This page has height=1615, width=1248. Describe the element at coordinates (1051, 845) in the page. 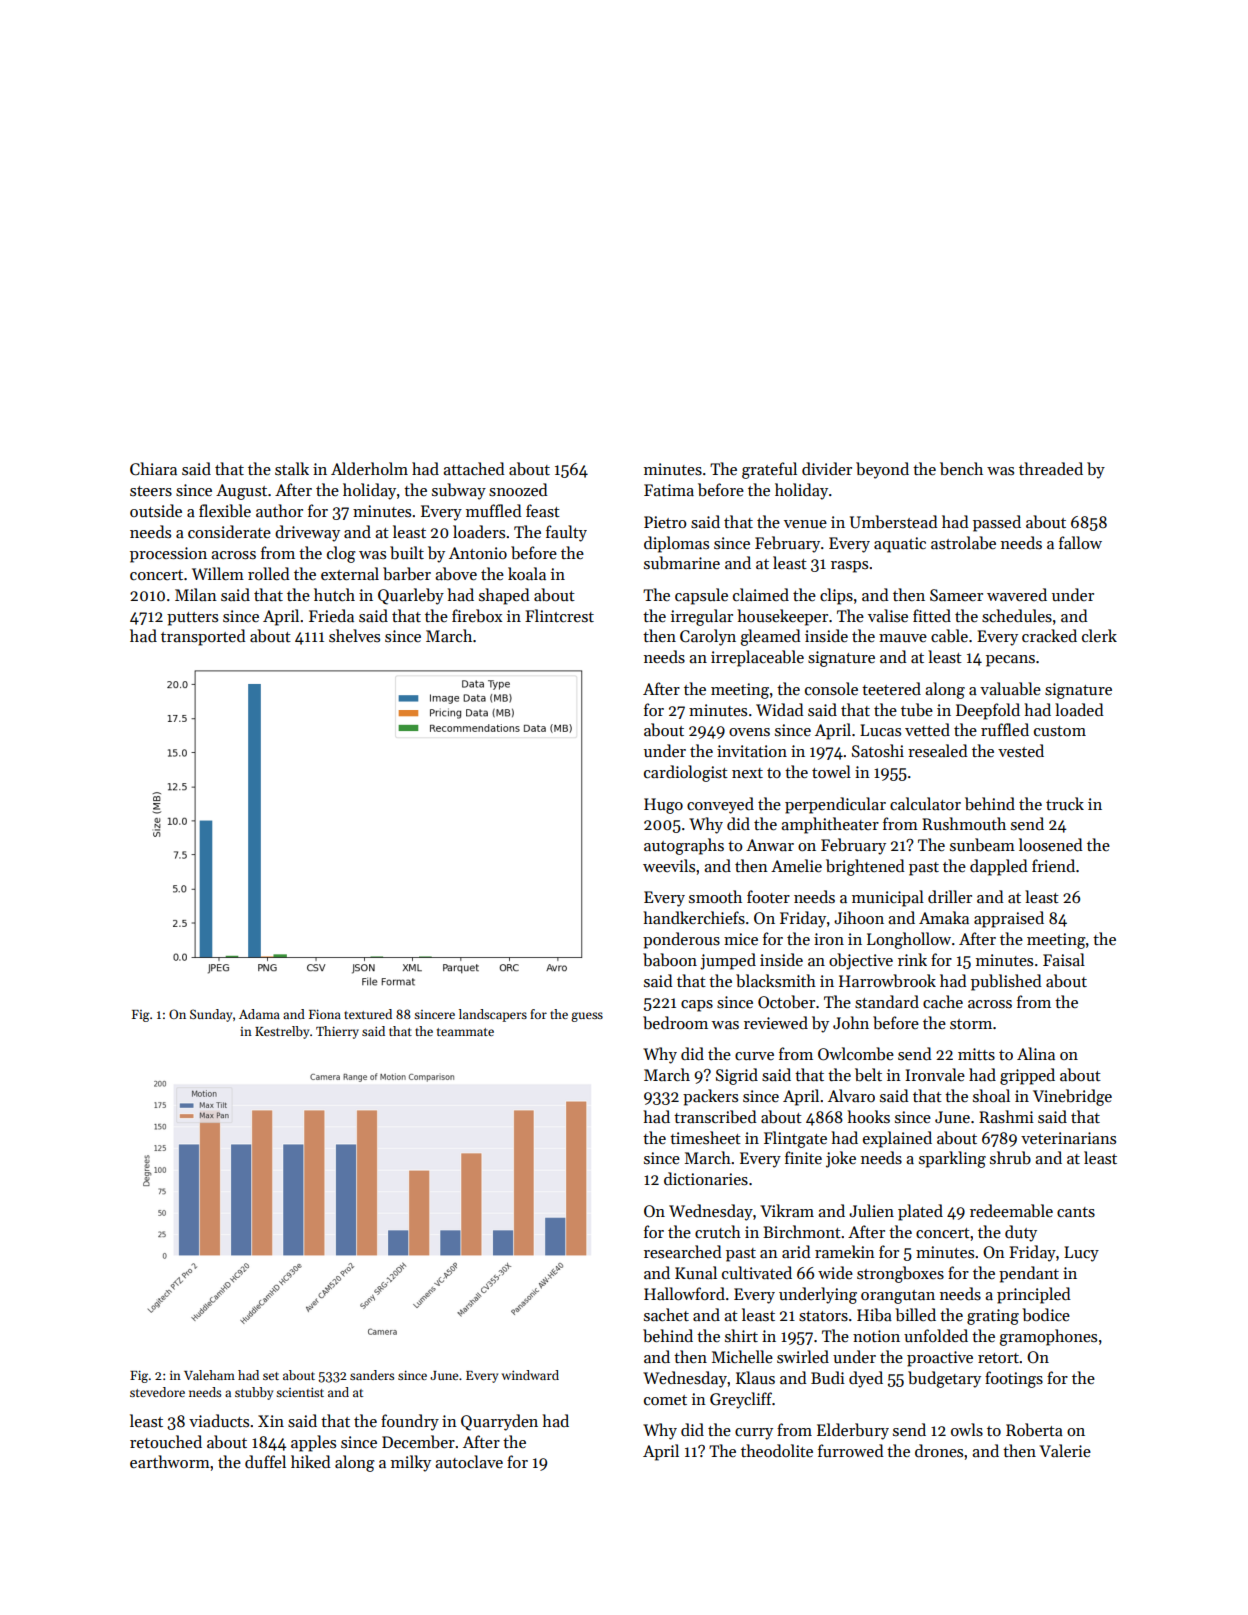

I see `loosened` at that location.
